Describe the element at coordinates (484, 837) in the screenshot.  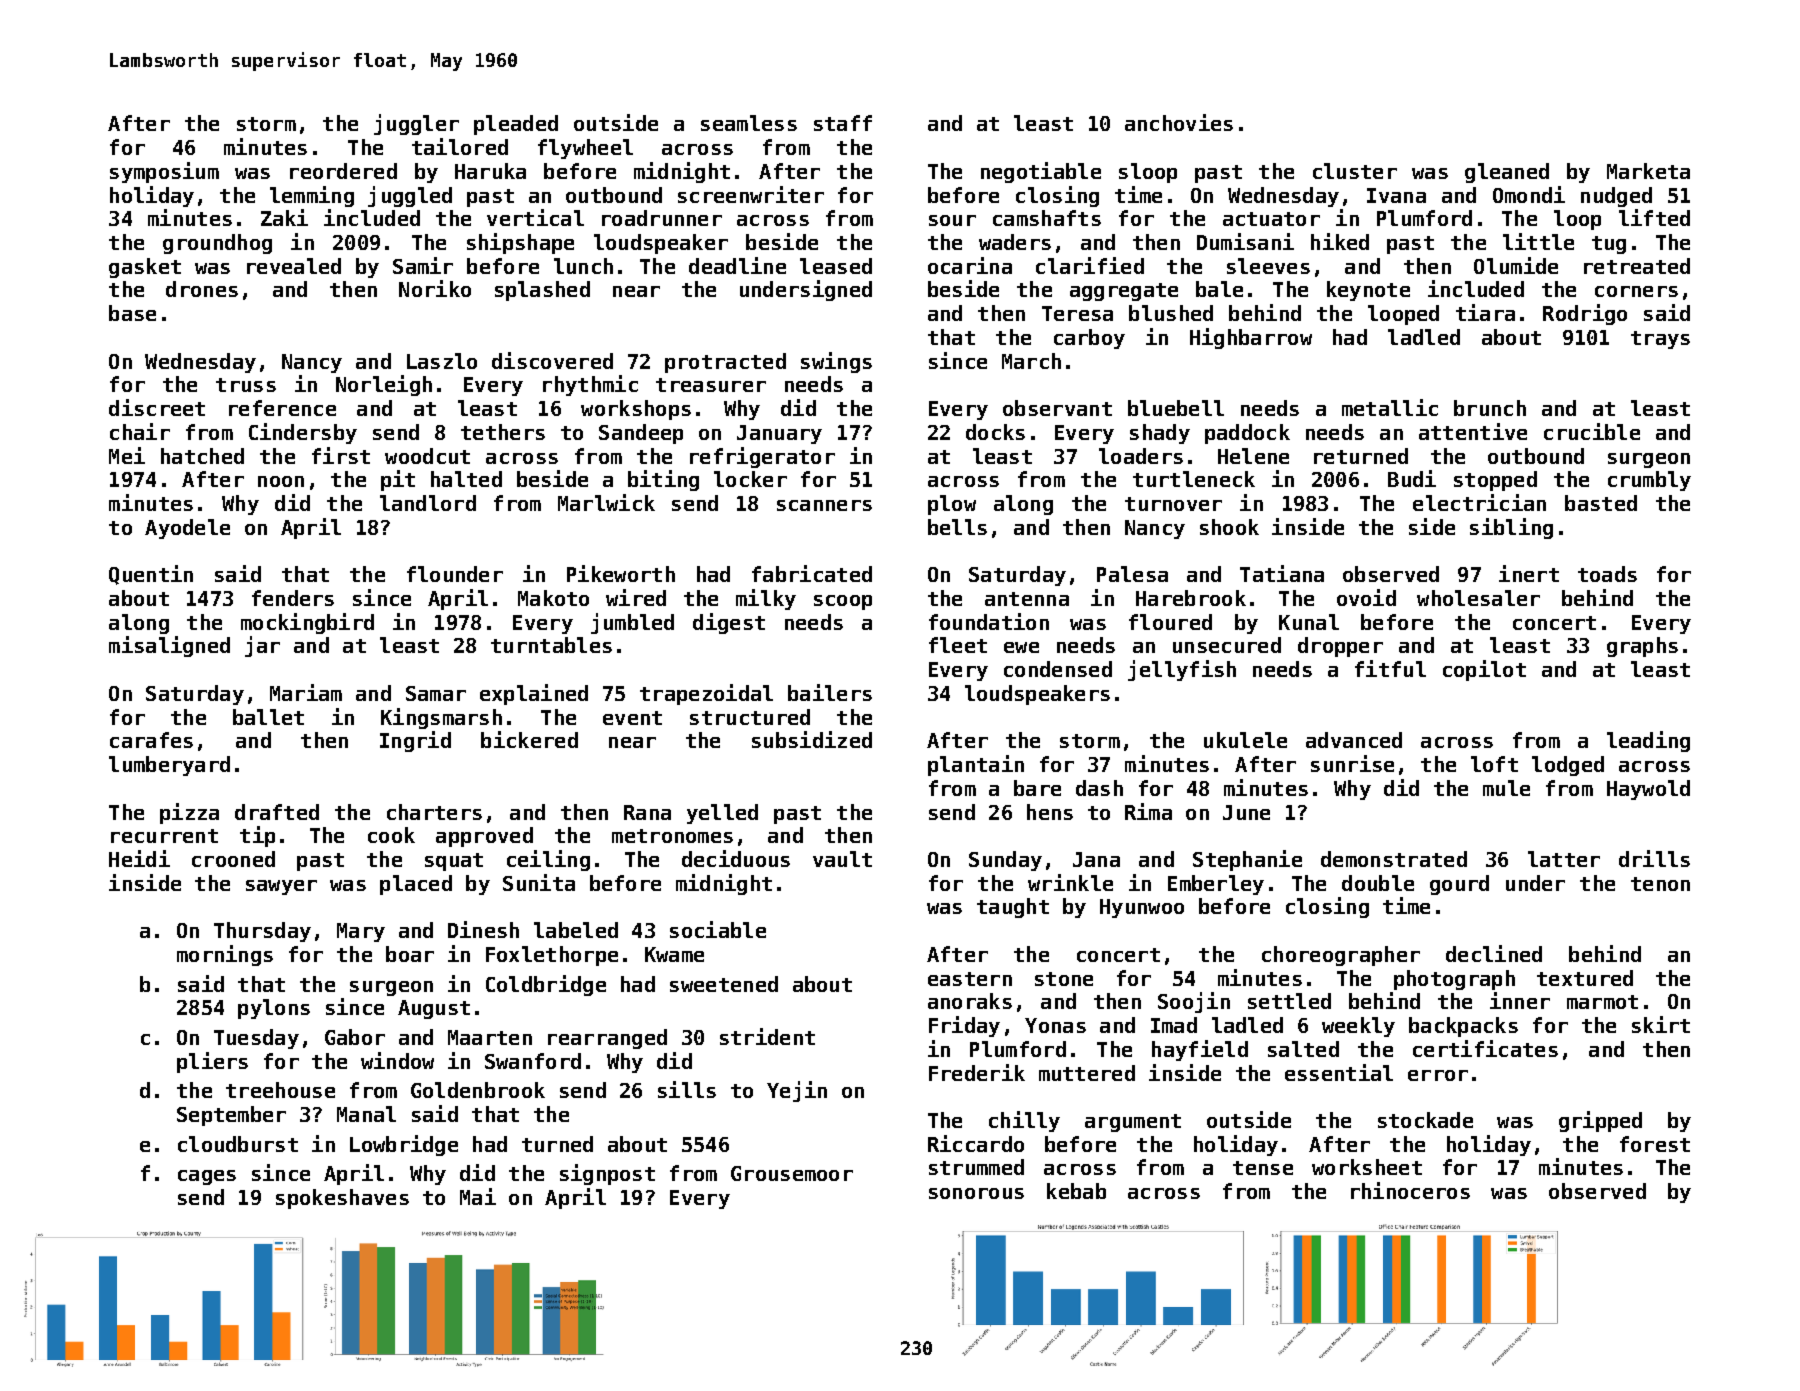
I see `approved` at that location.
